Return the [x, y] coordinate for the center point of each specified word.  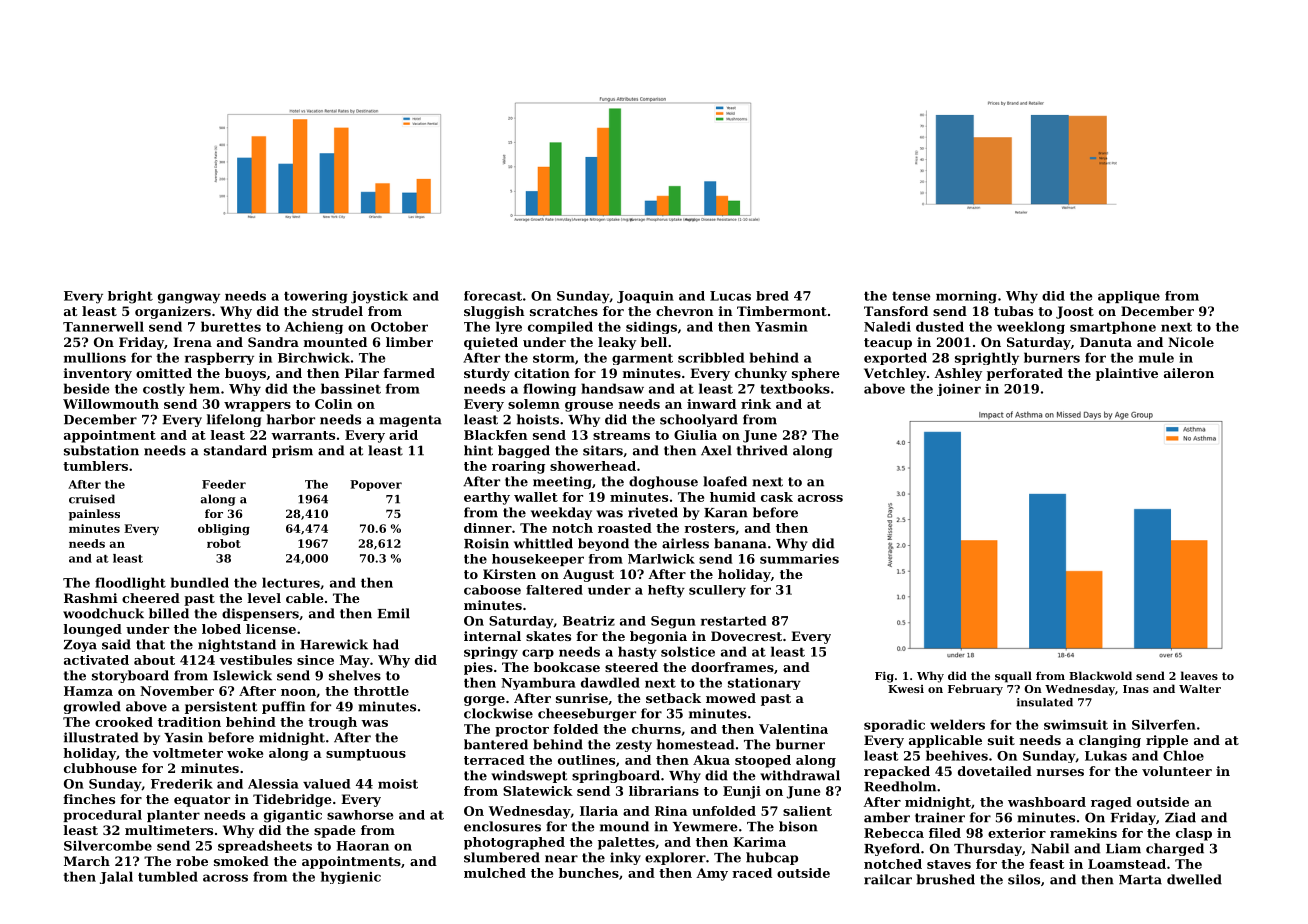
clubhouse [100, 768]
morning [966, 297]
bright [130, 297]
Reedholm [900, 786]
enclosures [502, 826]
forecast [493, 296]
